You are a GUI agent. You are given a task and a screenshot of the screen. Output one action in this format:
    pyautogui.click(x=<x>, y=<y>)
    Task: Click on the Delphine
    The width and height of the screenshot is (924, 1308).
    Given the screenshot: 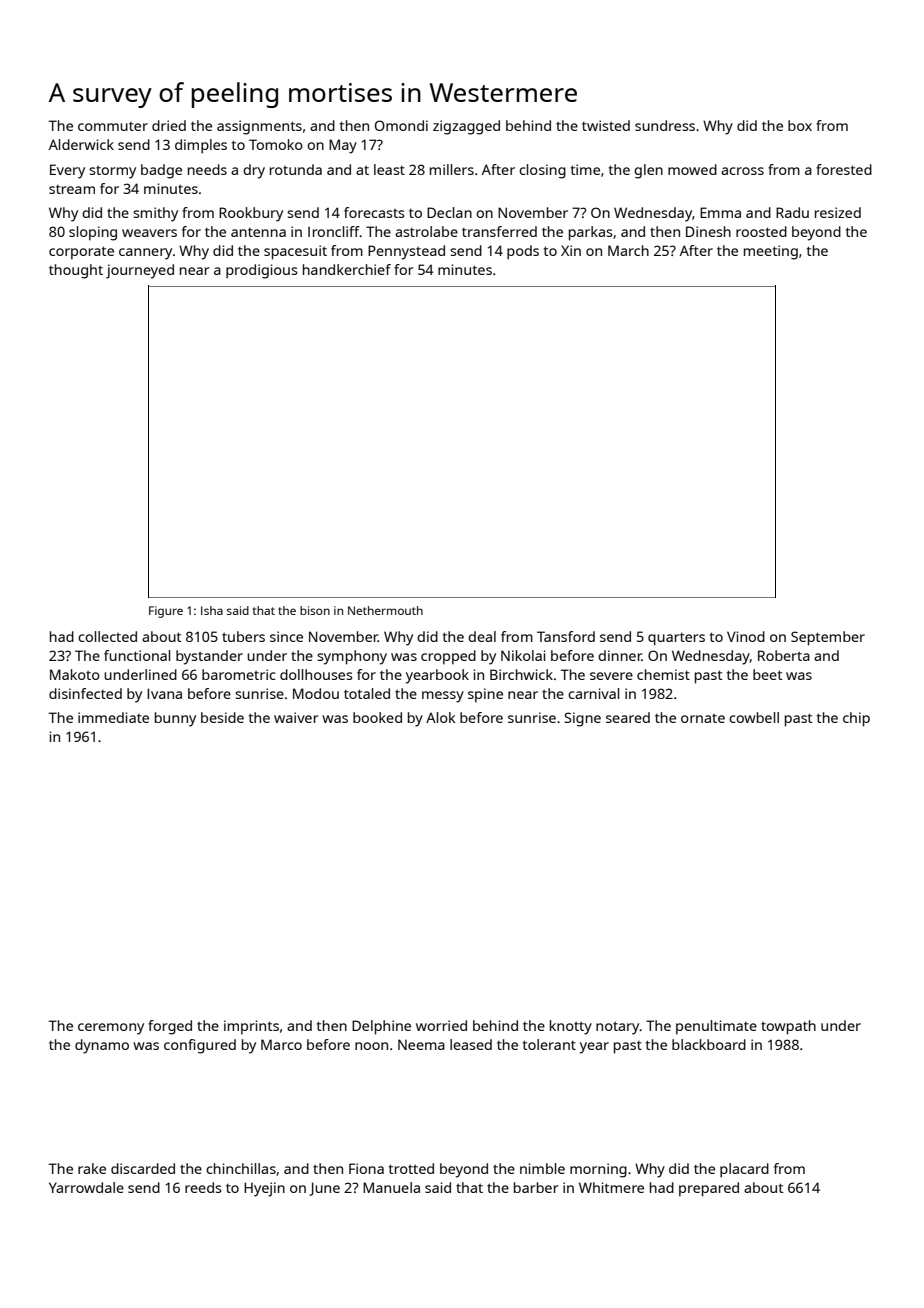 What is the action you would take?
    pyautogui.click(x=381, y=1027)
